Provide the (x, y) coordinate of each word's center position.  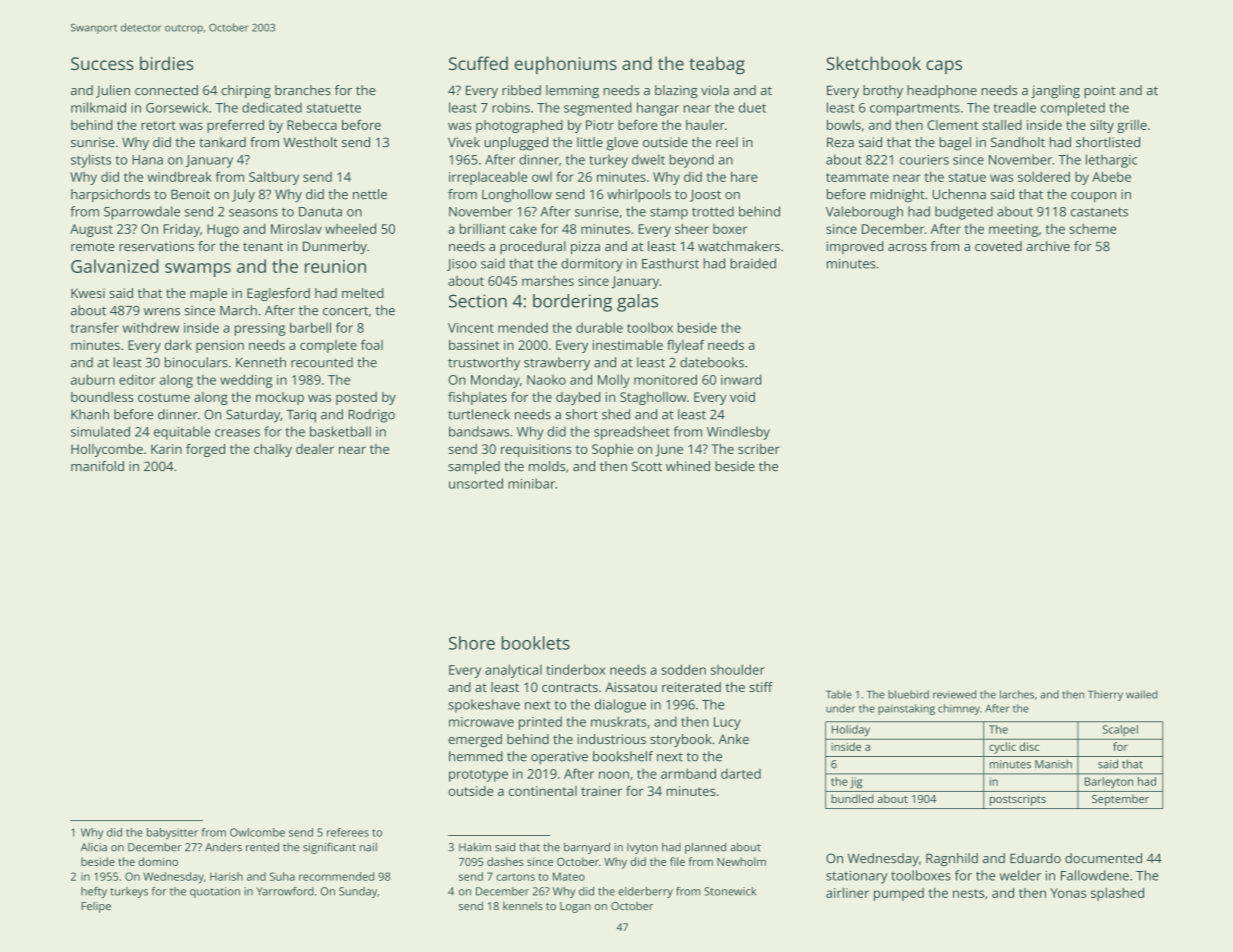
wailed (1142, 694)
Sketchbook (873, 63)
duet (752, 107)
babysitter (172, 833)
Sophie (612, 450)
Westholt (311, 142)
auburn (93, 379)
